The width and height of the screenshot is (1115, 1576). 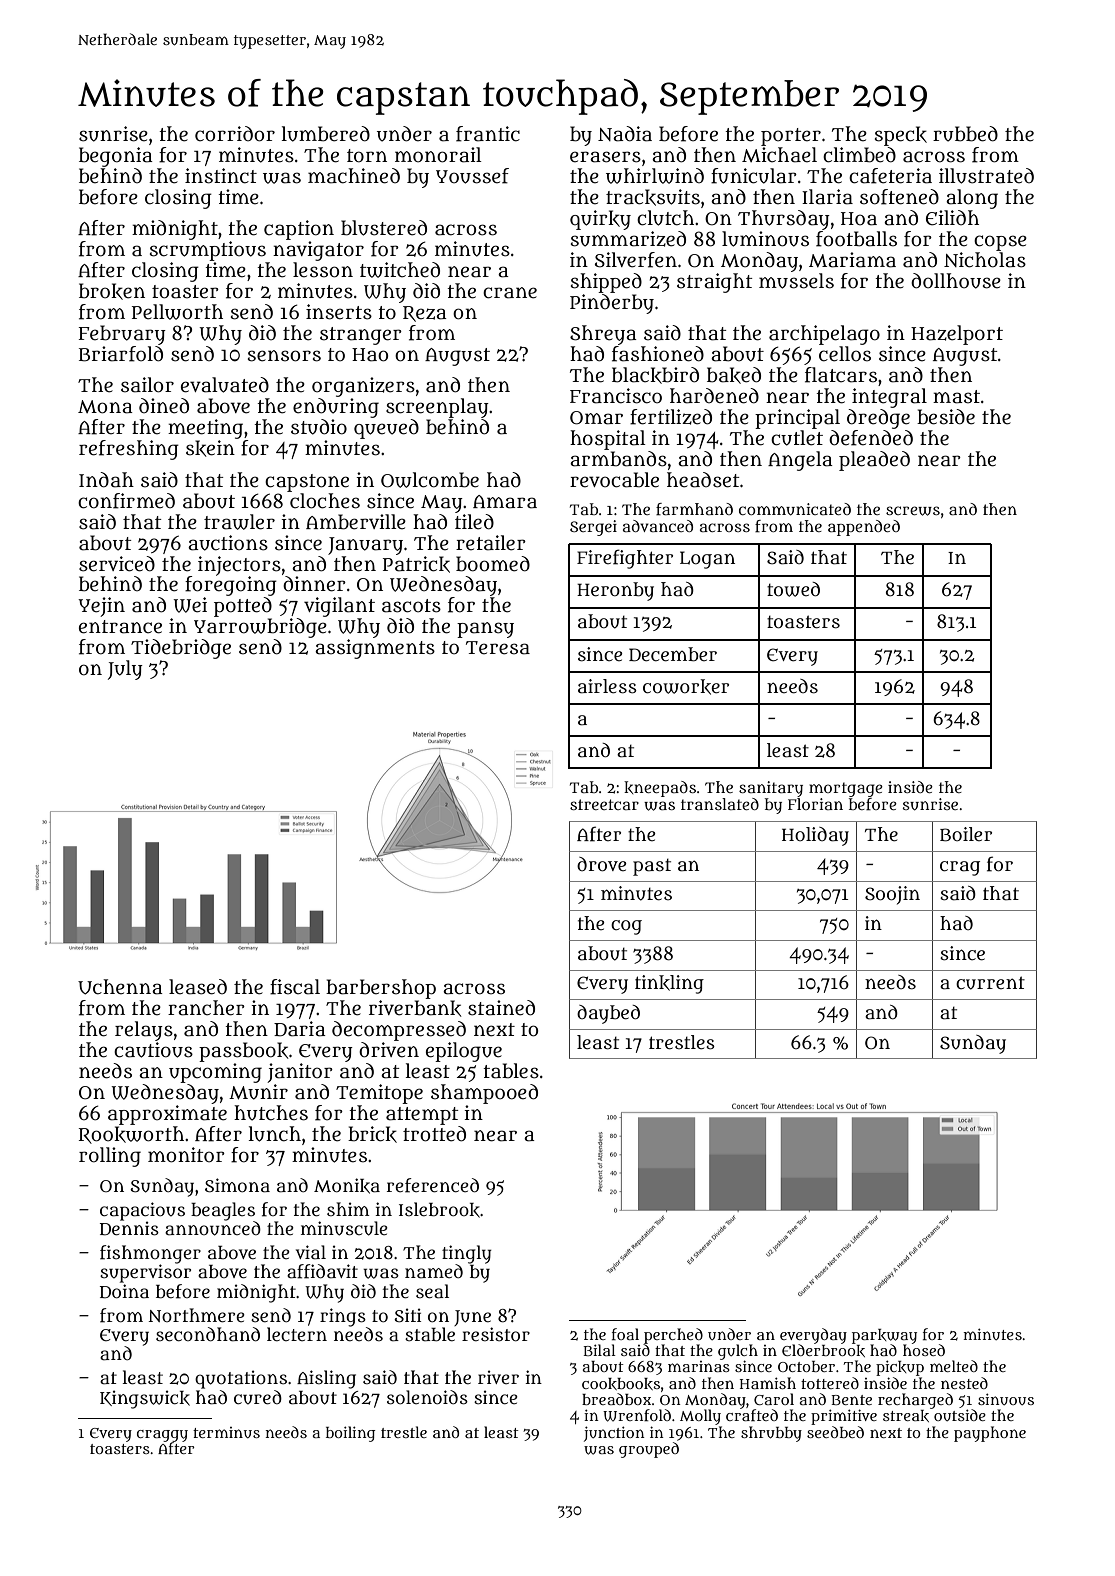 I want to click on Boiler, so click(x=966, y=834).
